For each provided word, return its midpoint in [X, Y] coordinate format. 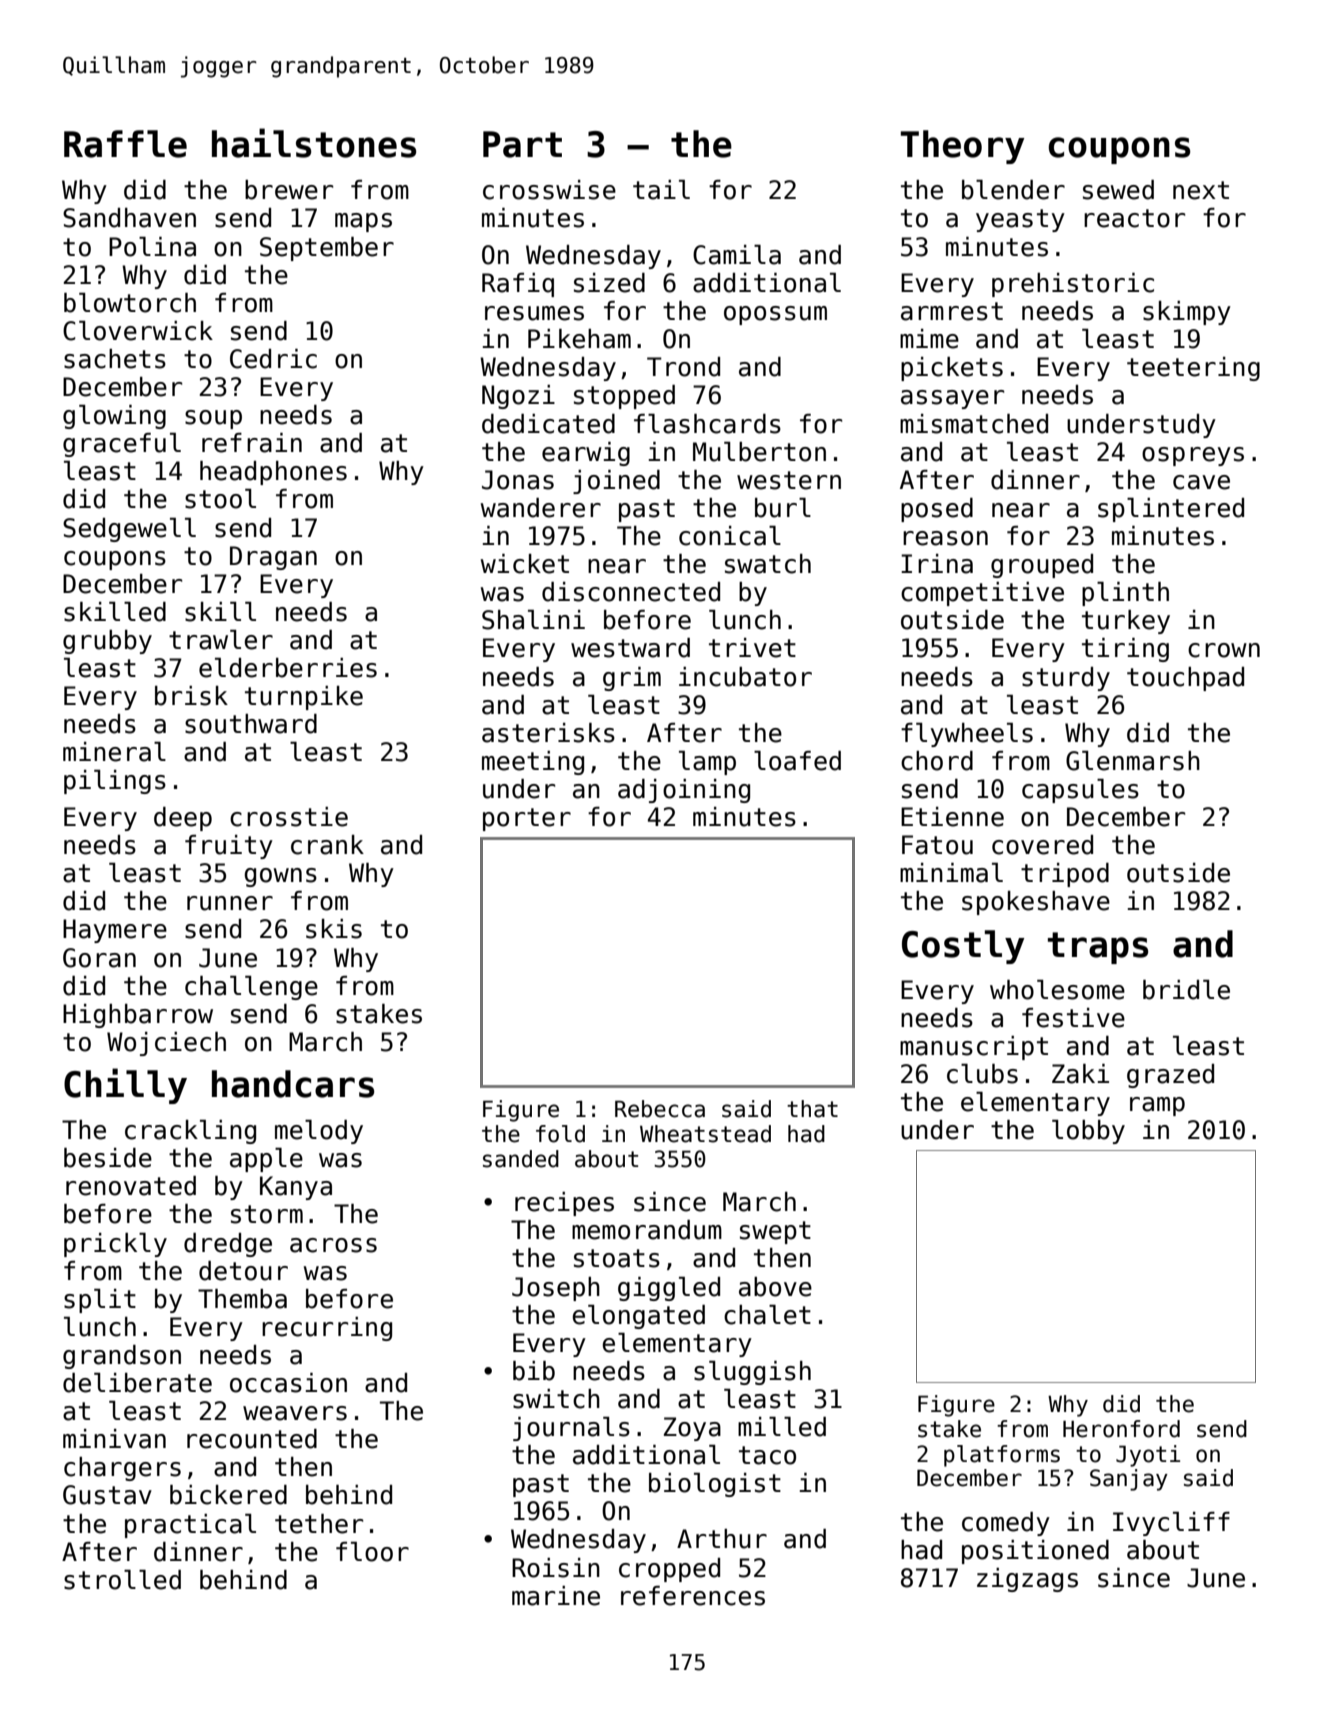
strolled [122, 1580]
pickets [952, 369]
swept [775, 1232]
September [327, 249]
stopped [624, 397]
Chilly [125, 1086]
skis [334, 929]
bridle [1186, 990]
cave [1201, 482]
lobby [1088, 1132]
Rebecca [660, 1109]
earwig [586, 454]
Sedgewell [129, 530]
